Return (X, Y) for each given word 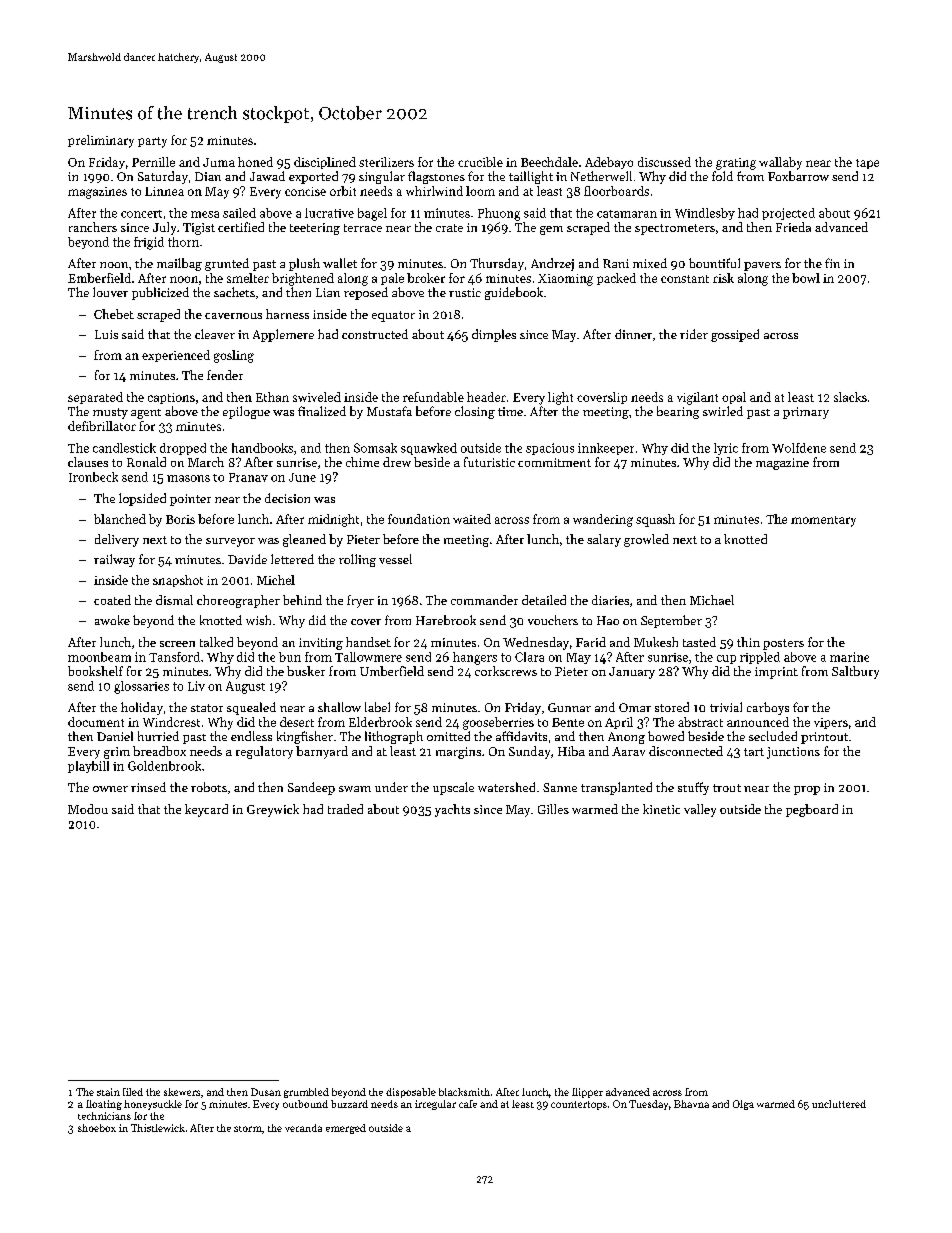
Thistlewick (158, 1128)
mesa (205, 214)
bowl (806, 278)
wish (258, 620)
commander (484, 600)
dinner (633, 334)
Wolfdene (799, 448)
